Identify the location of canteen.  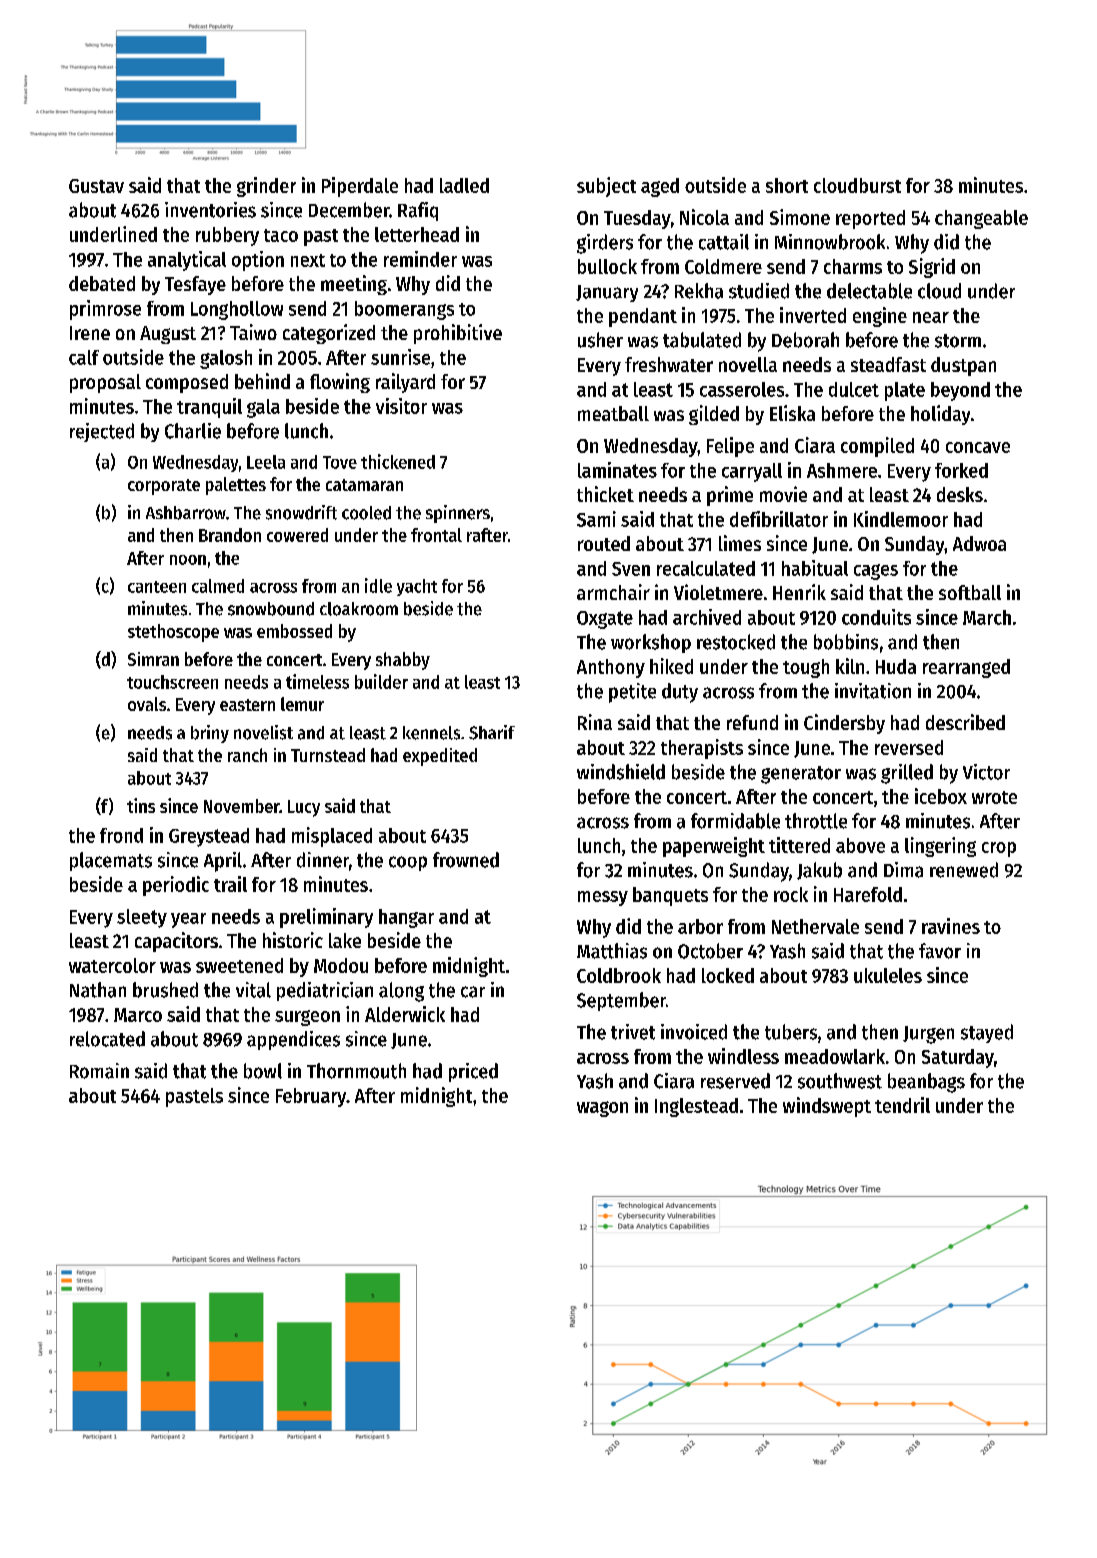
(157, 587).
